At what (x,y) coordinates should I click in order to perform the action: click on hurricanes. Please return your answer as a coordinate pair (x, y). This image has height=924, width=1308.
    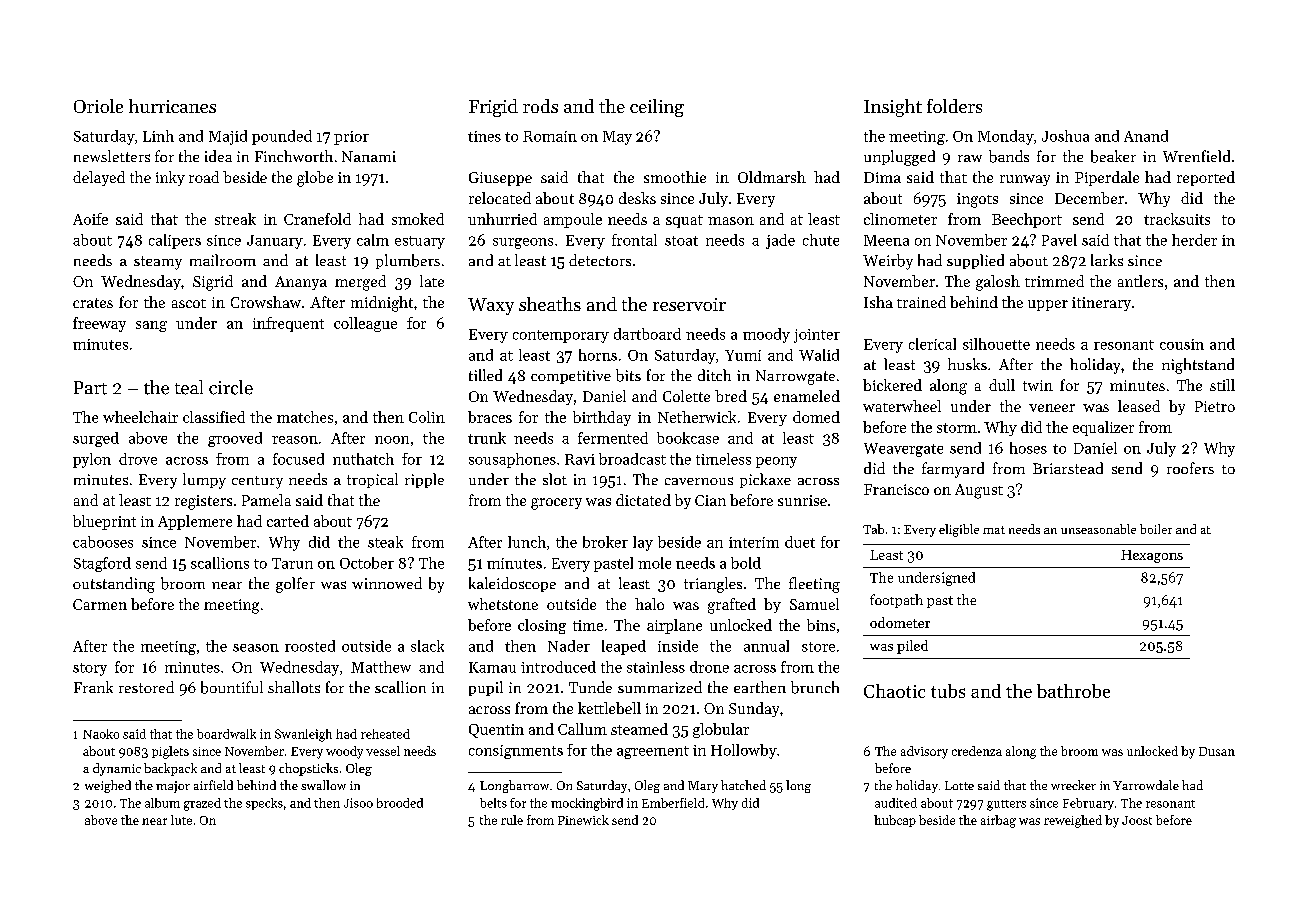
    Looking at the image, I should click on (172, 106).
